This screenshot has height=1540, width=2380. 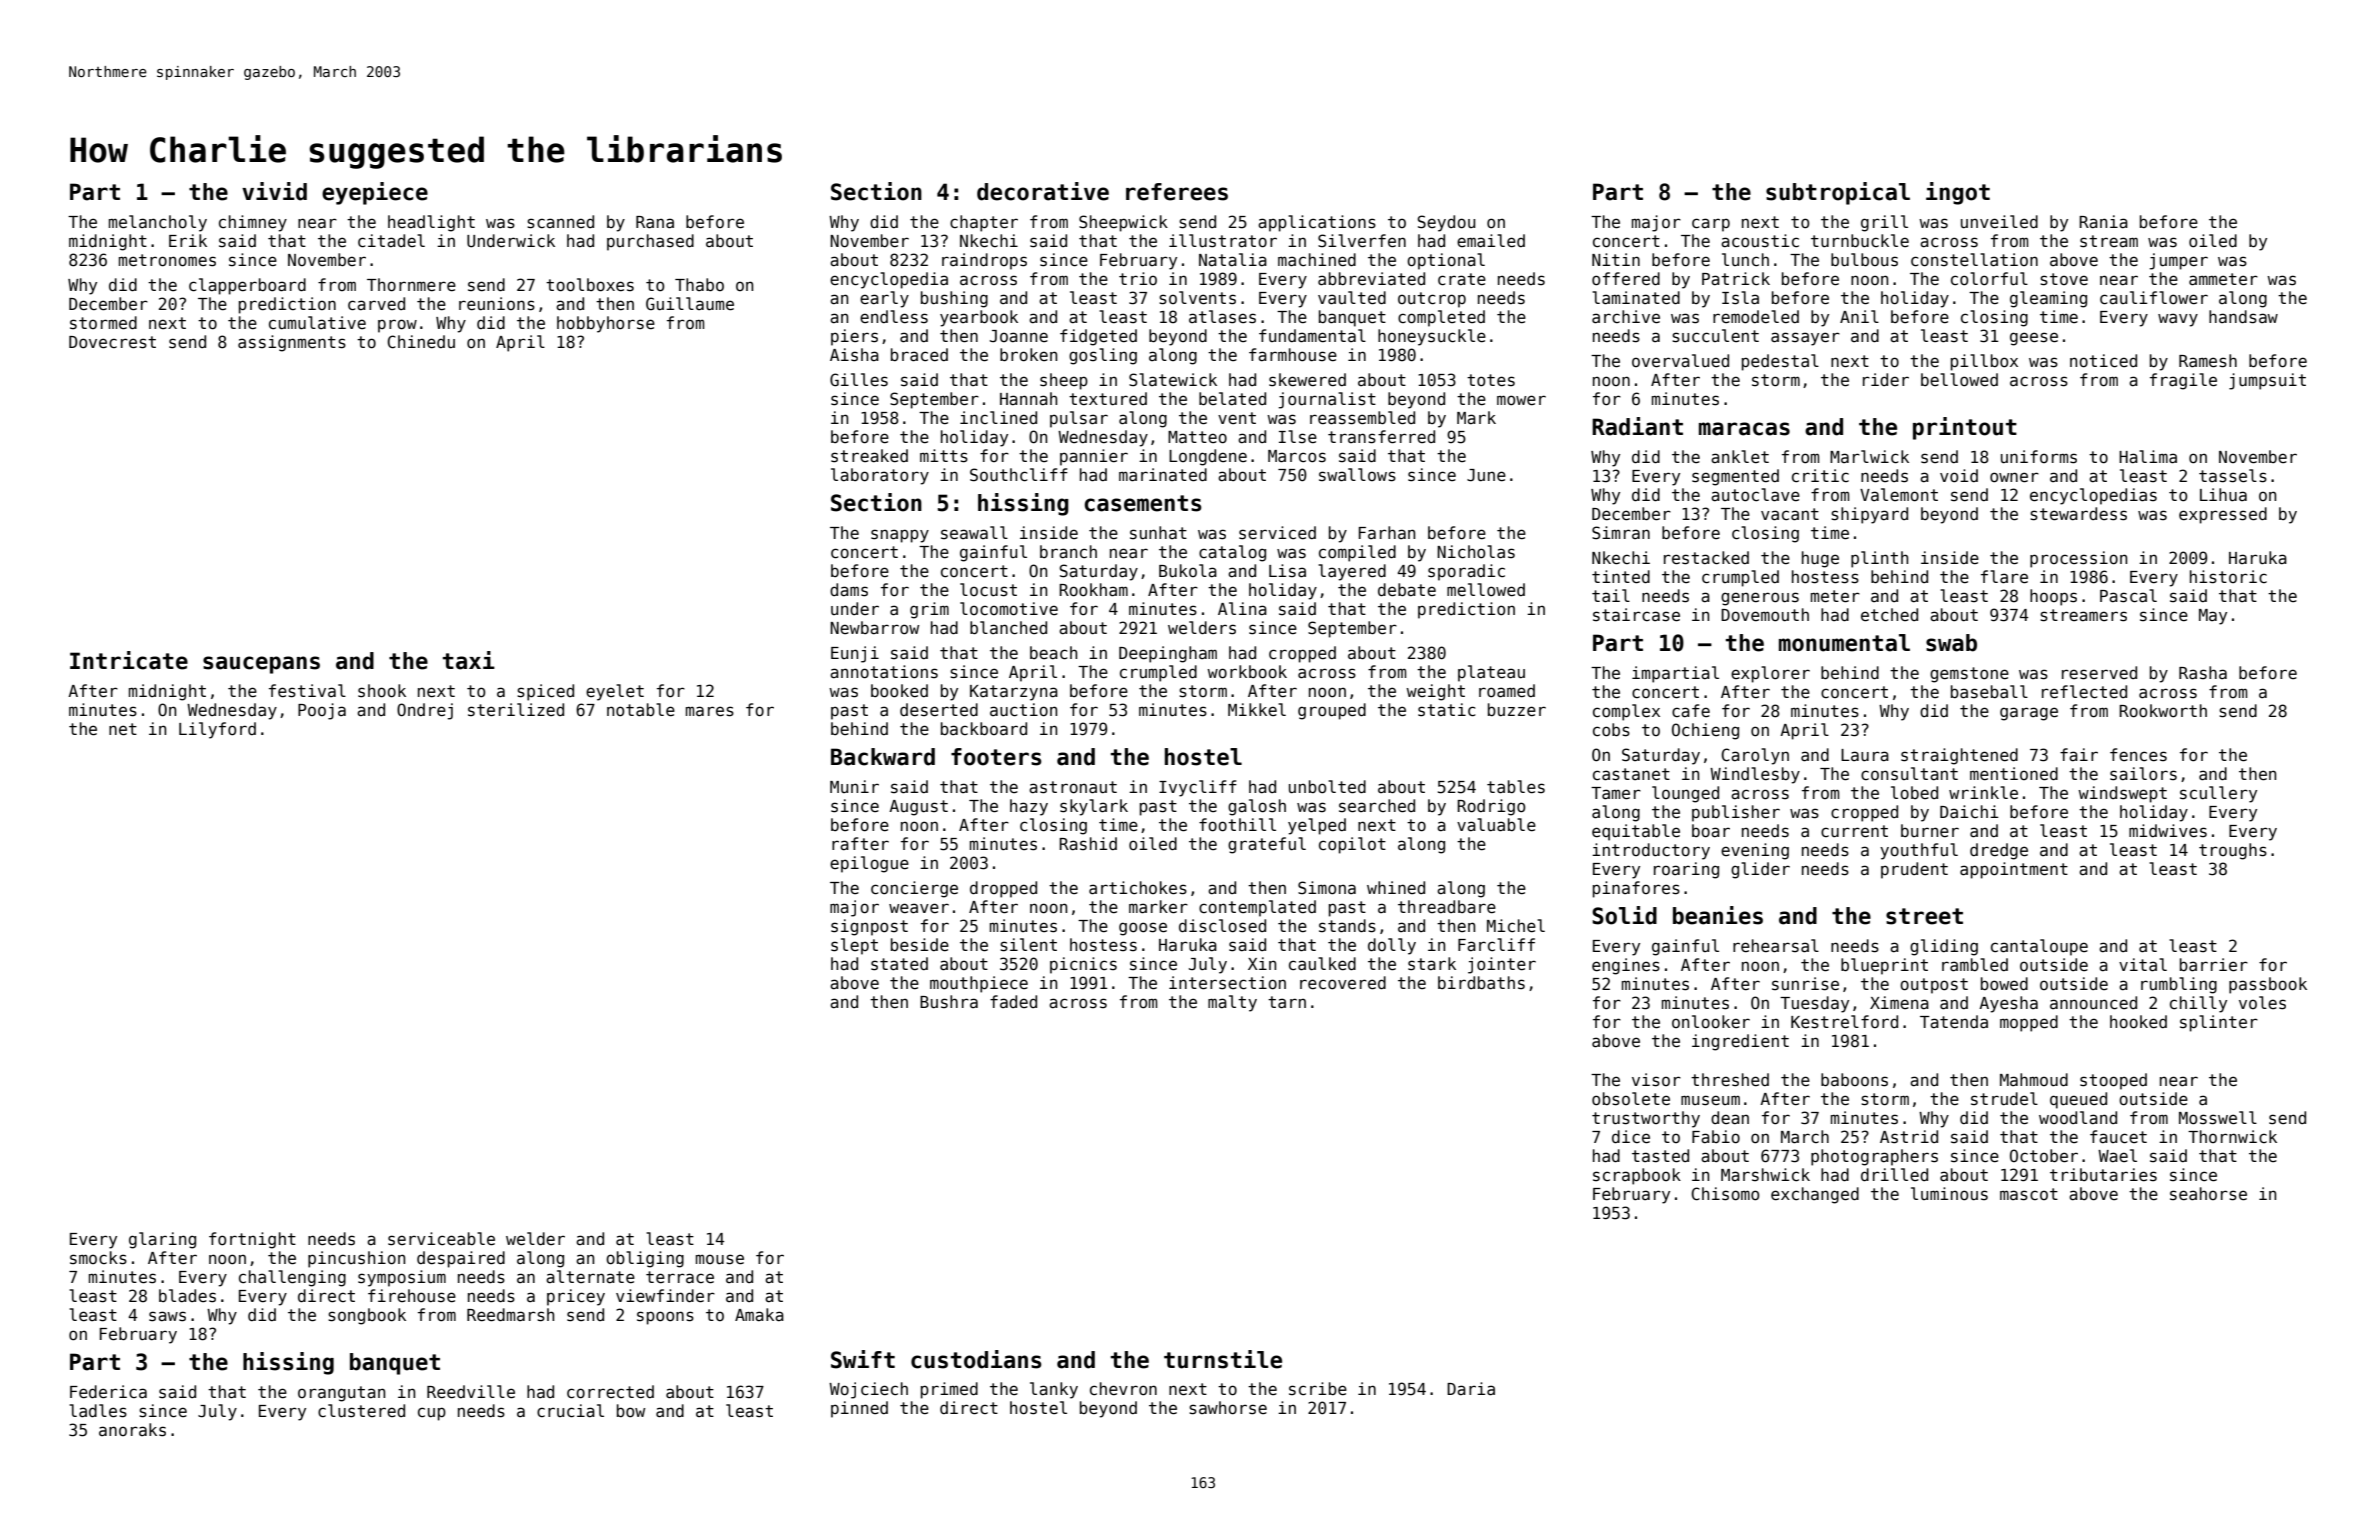 What do you see at coordinates (158, 223) in the screenshot?
I see `melancholy` at bounding box center [158, 223].
